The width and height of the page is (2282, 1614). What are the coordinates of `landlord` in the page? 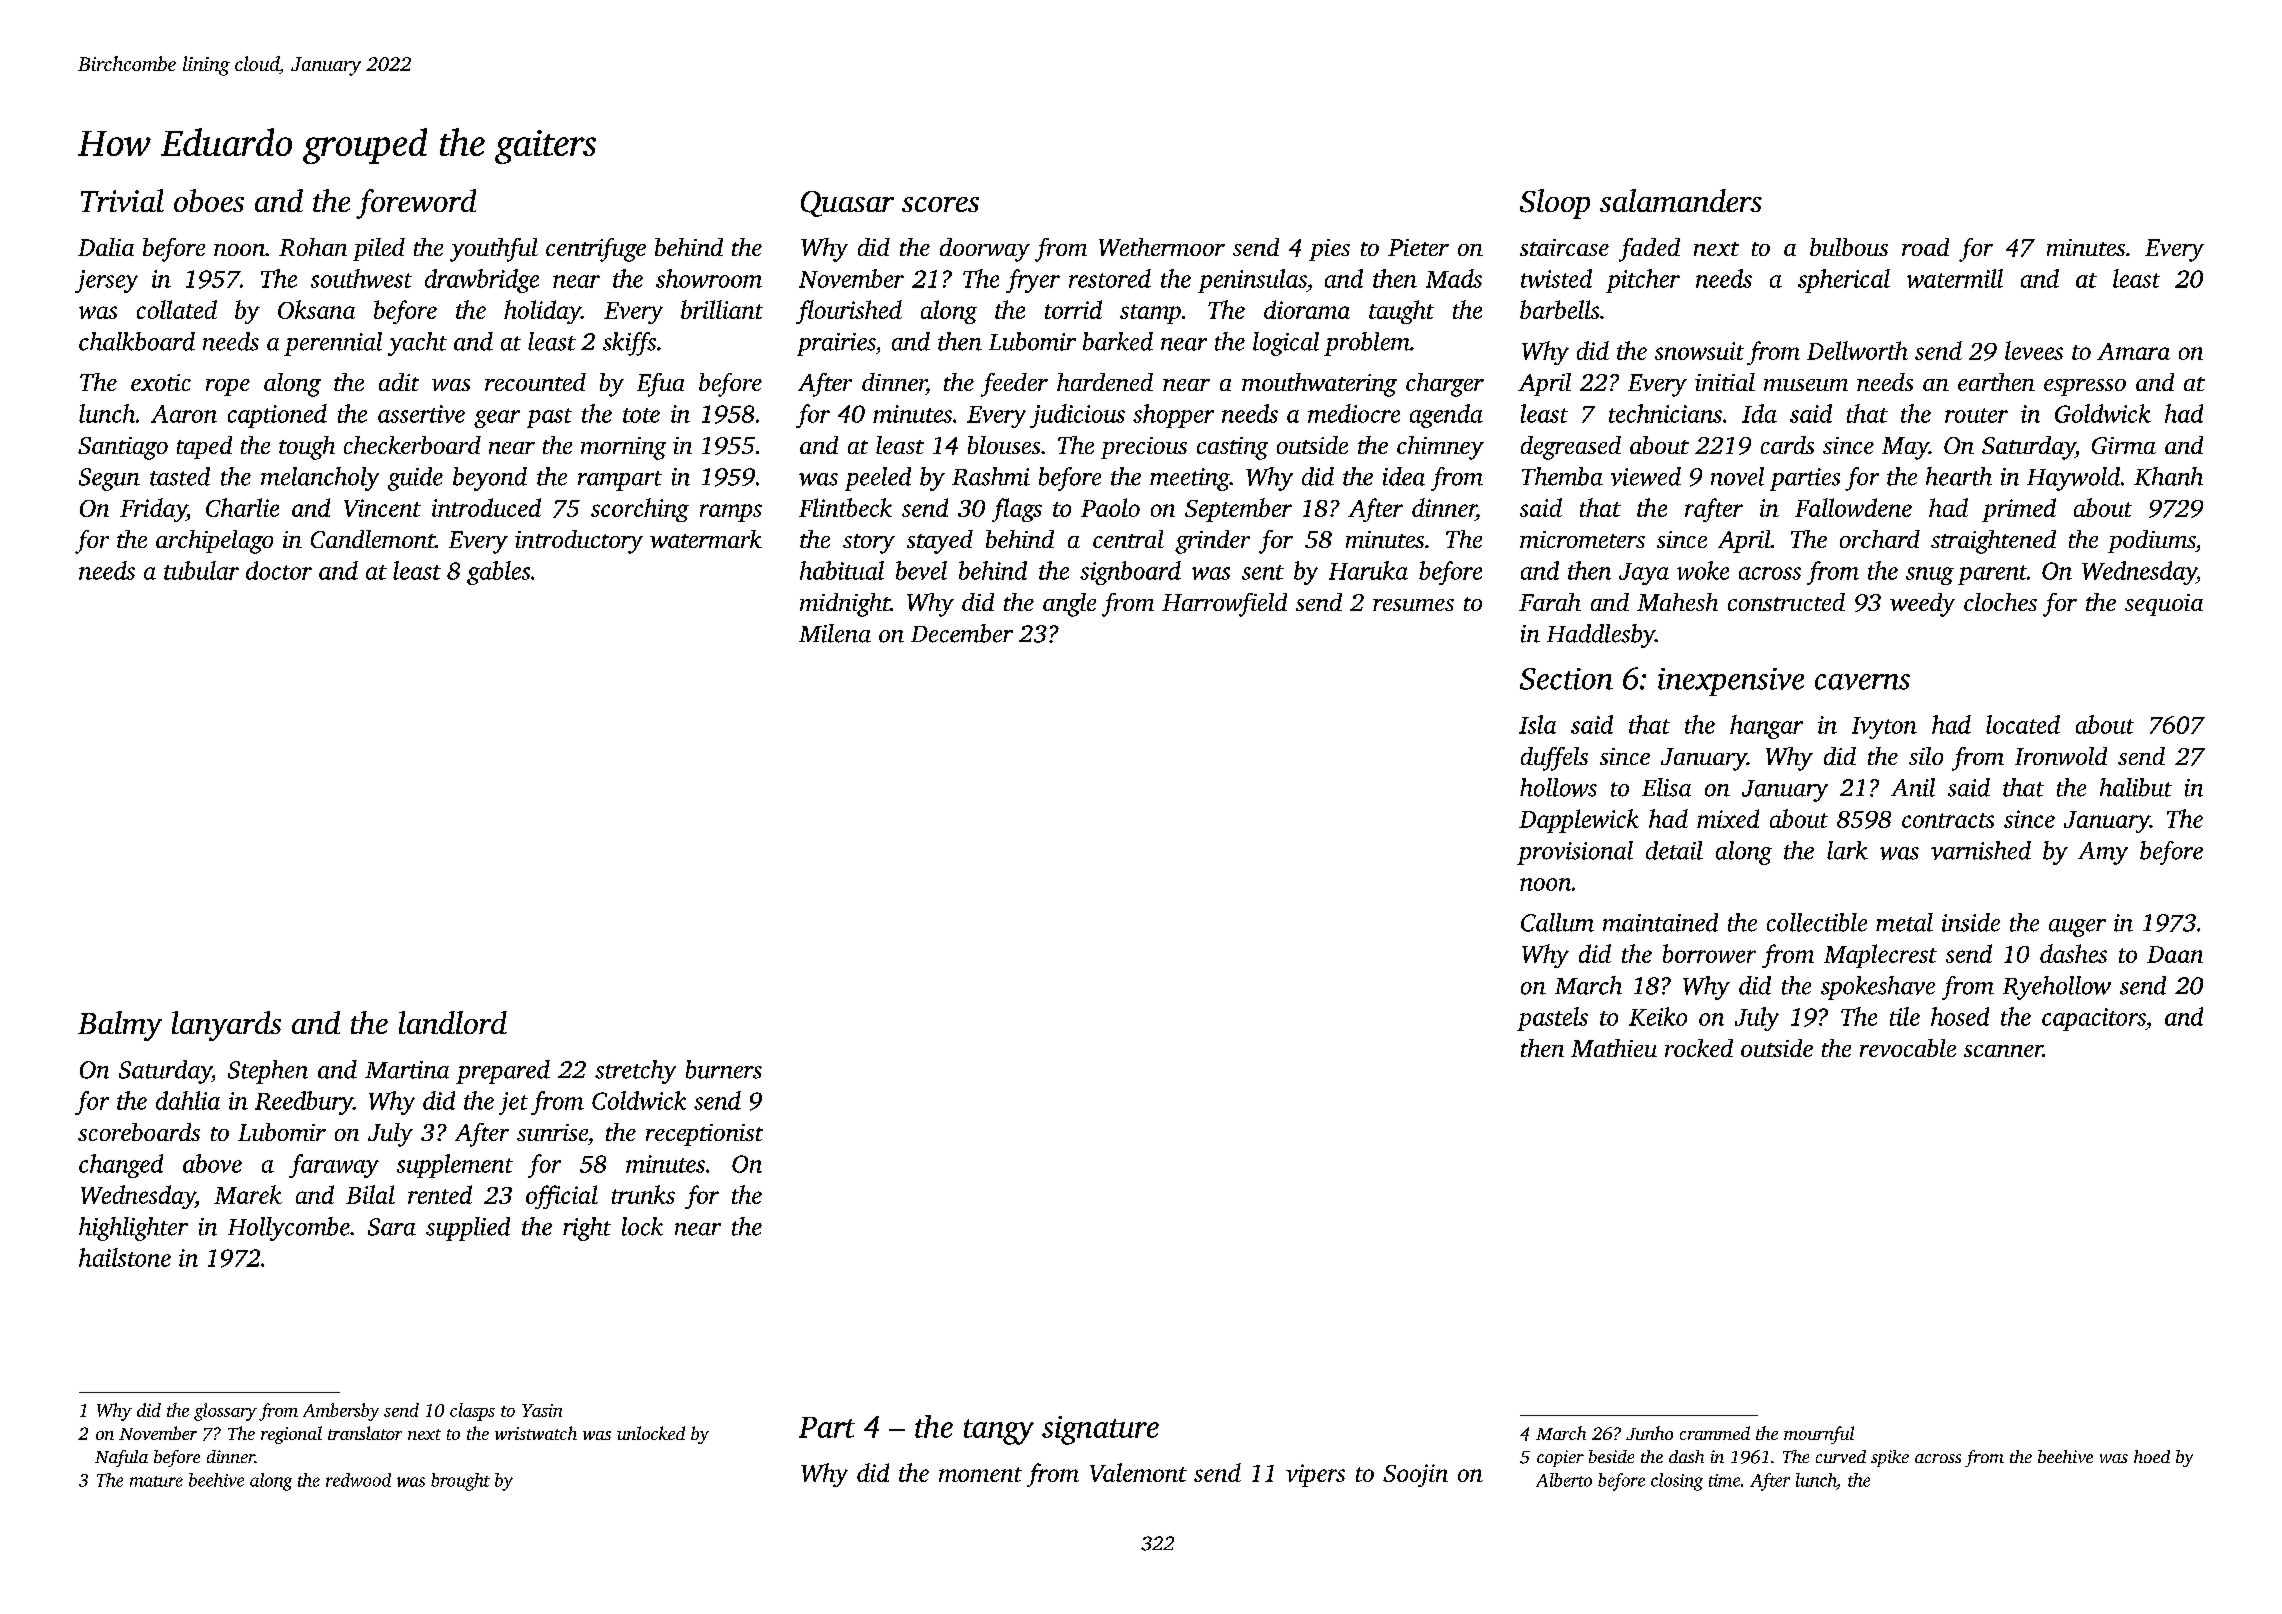 It's located at (453, 1022).
